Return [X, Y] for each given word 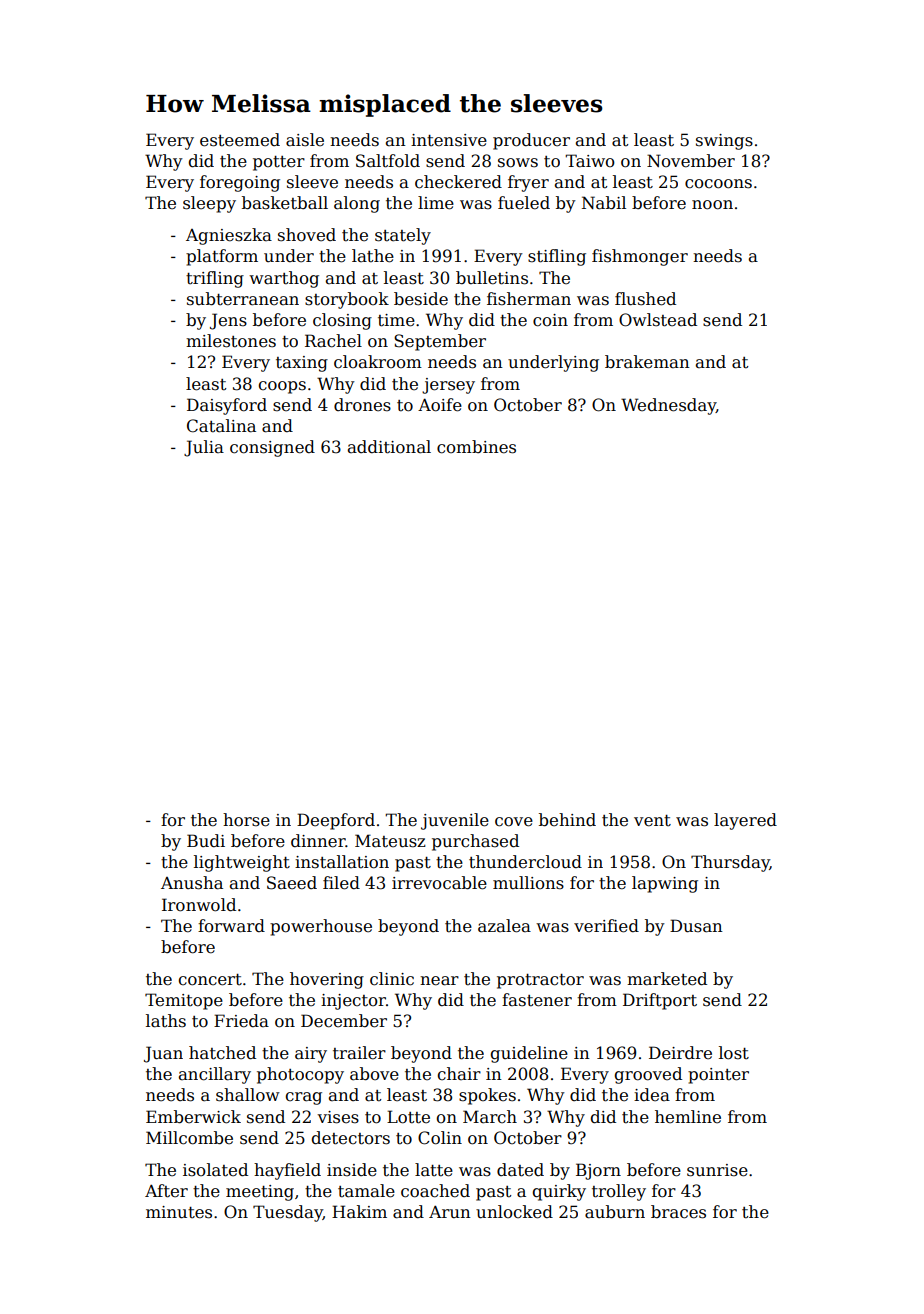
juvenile [455, 821]
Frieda [241, 1021]
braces [678, 1212]
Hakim [359, 1212]
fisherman [529, 299]
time [396, 320]
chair [459, 1073]
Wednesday [668, 406]
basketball [285, 203]
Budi [206, 840]
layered [745, 821]
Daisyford [227, 406]
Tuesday [288, 1213]
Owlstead [658, 320]
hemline [688, 1117]
